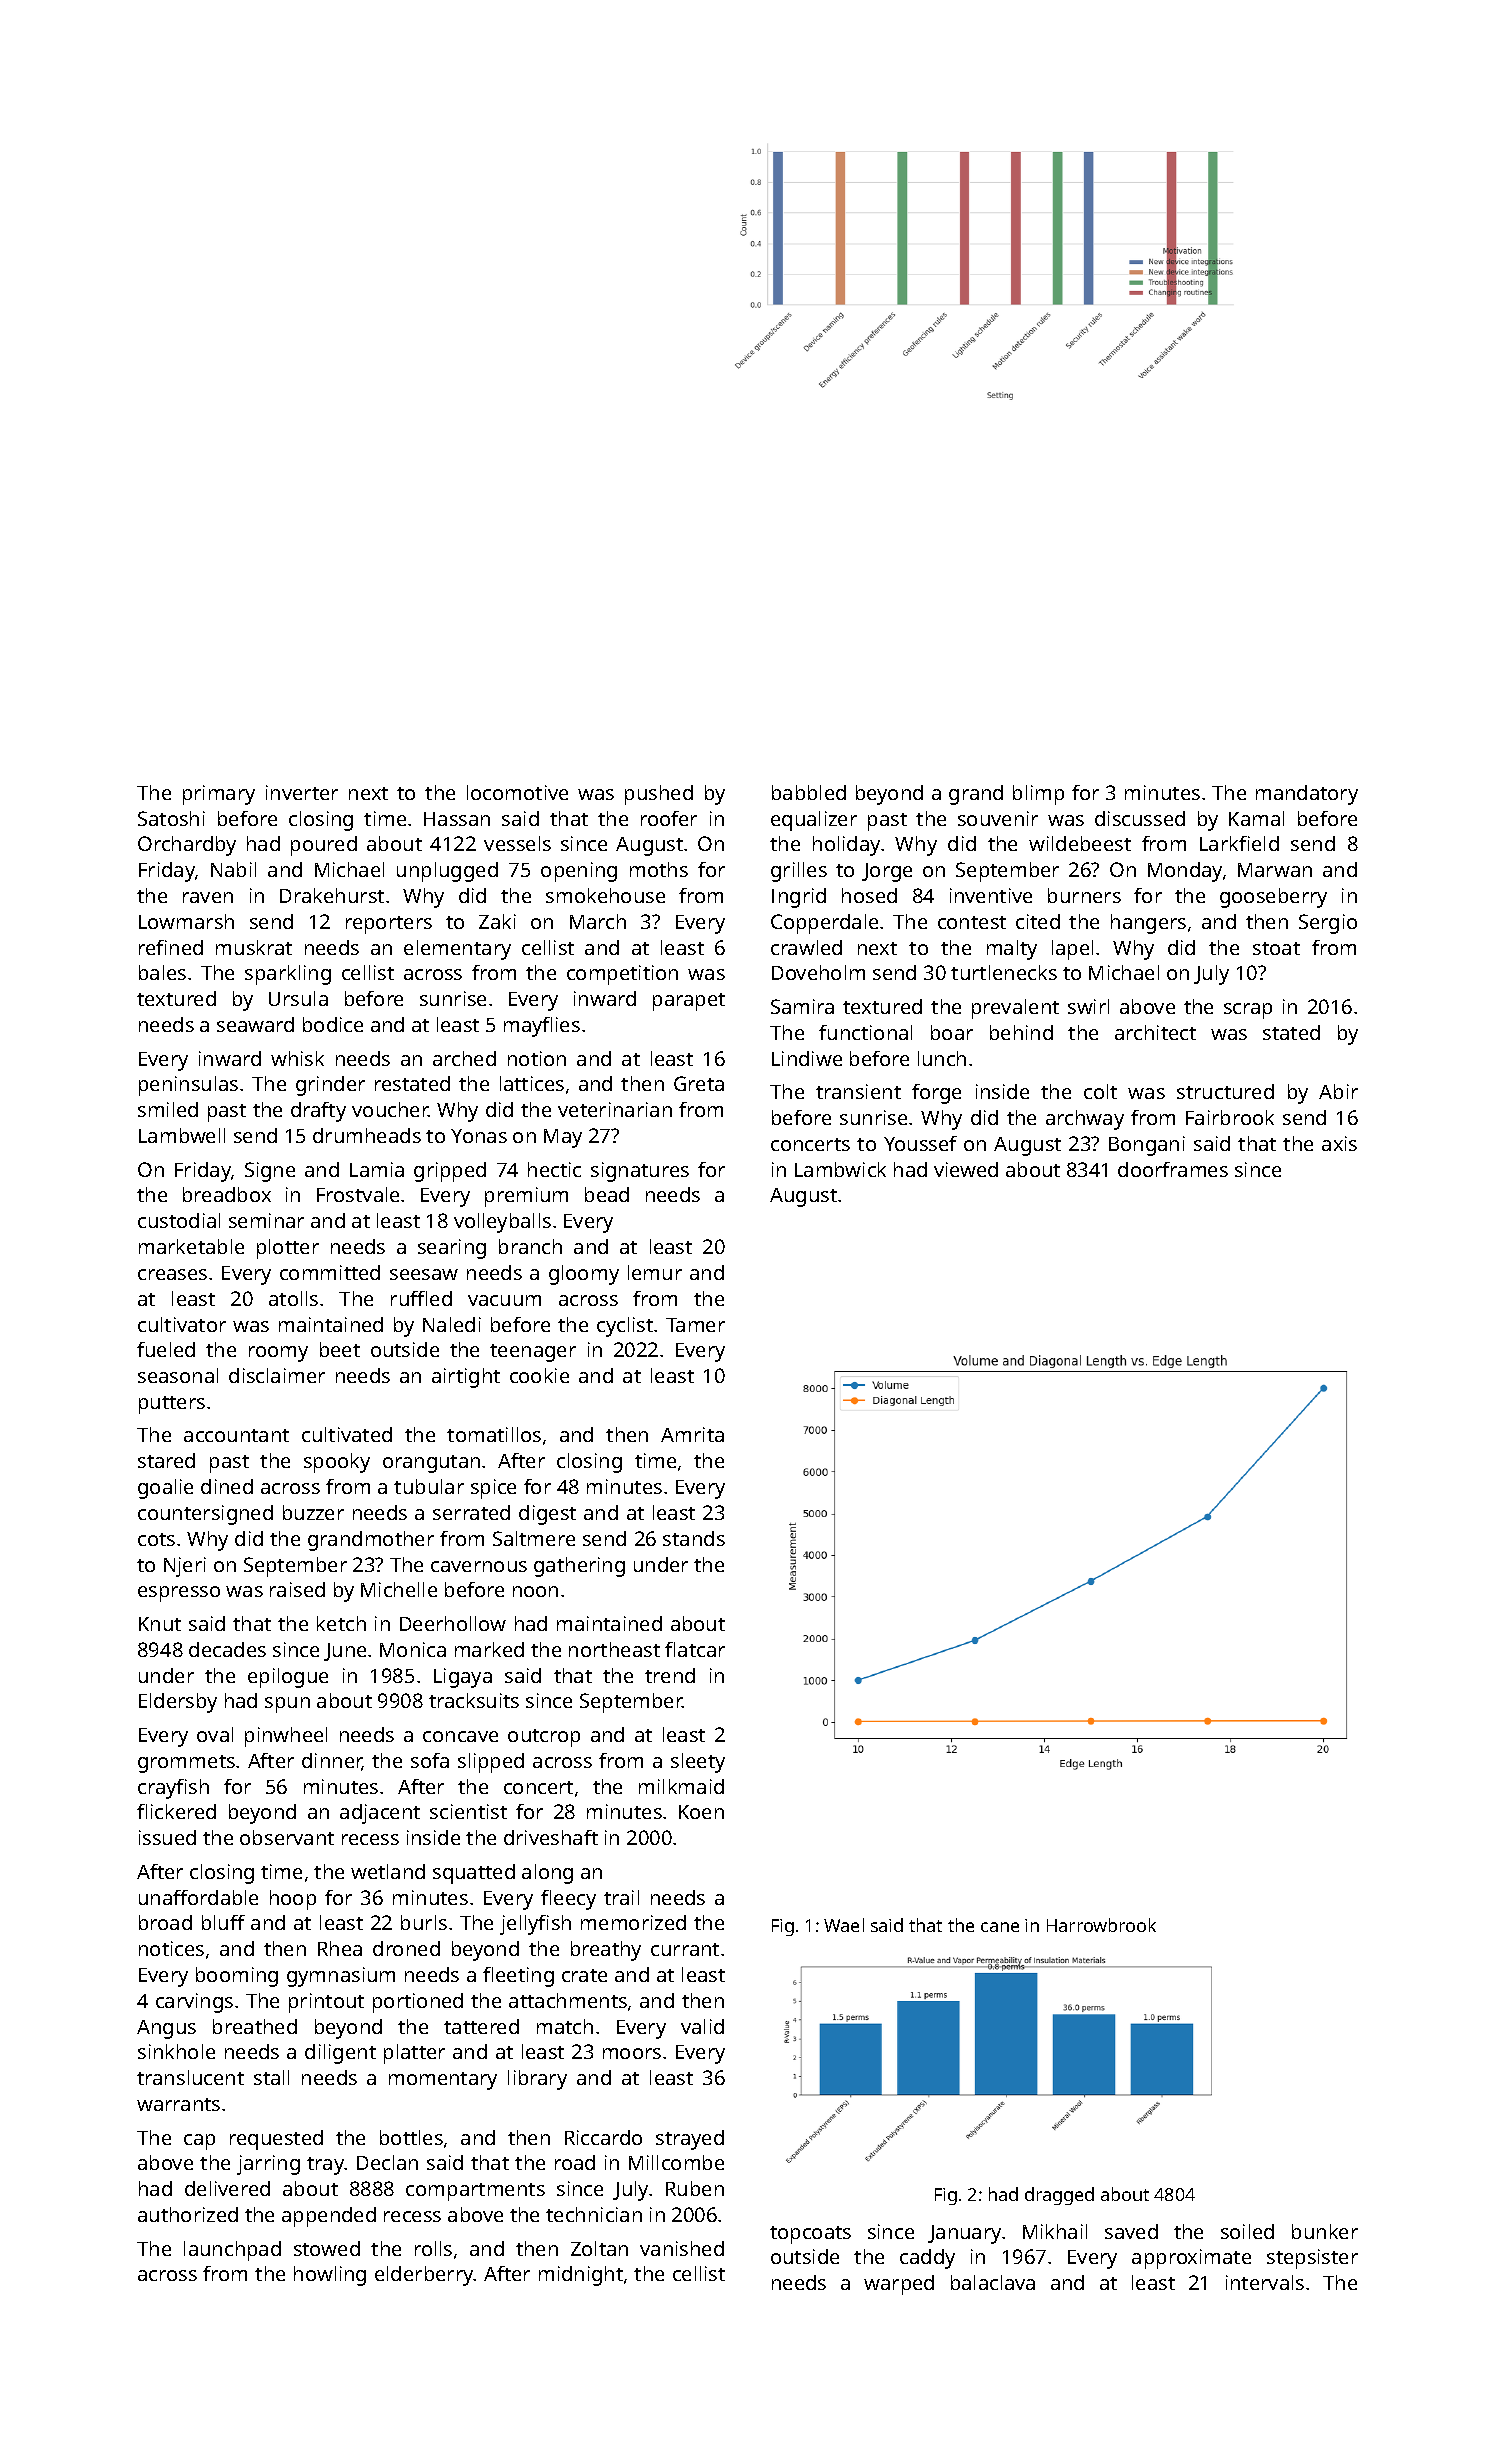  Describe the element at coordinates (594, 2214) in the image. I see `technician` at that location.
